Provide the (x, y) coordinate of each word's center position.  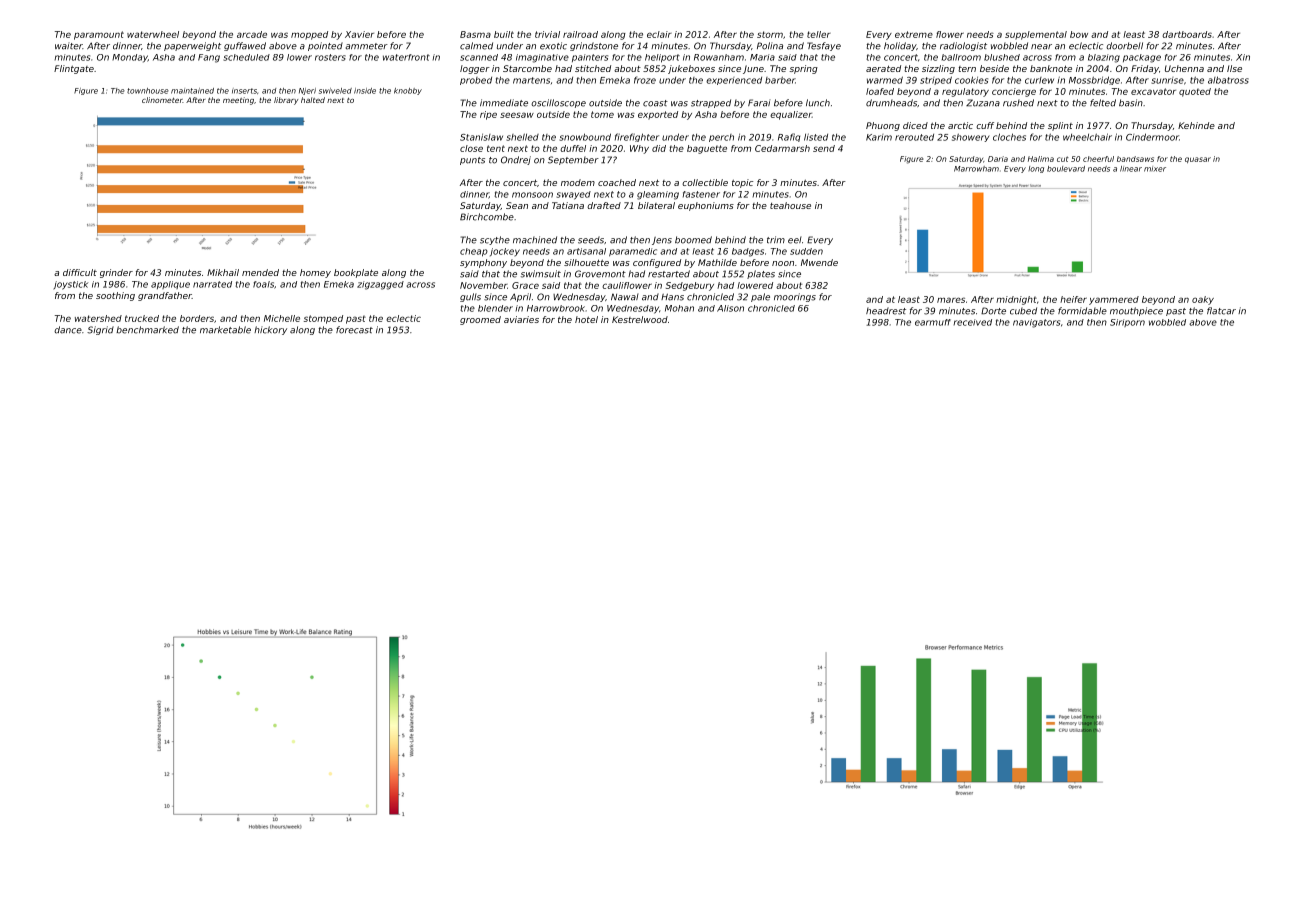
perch (721, 138)
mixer (1155, 169)
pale (760, 297)
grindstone (594, 46)
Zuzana (983, 103)
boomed (693, 240)
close (471, 148)
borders (197, 318)
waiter (69, 46)
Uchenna (1184, 68)
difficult (80, 272)
